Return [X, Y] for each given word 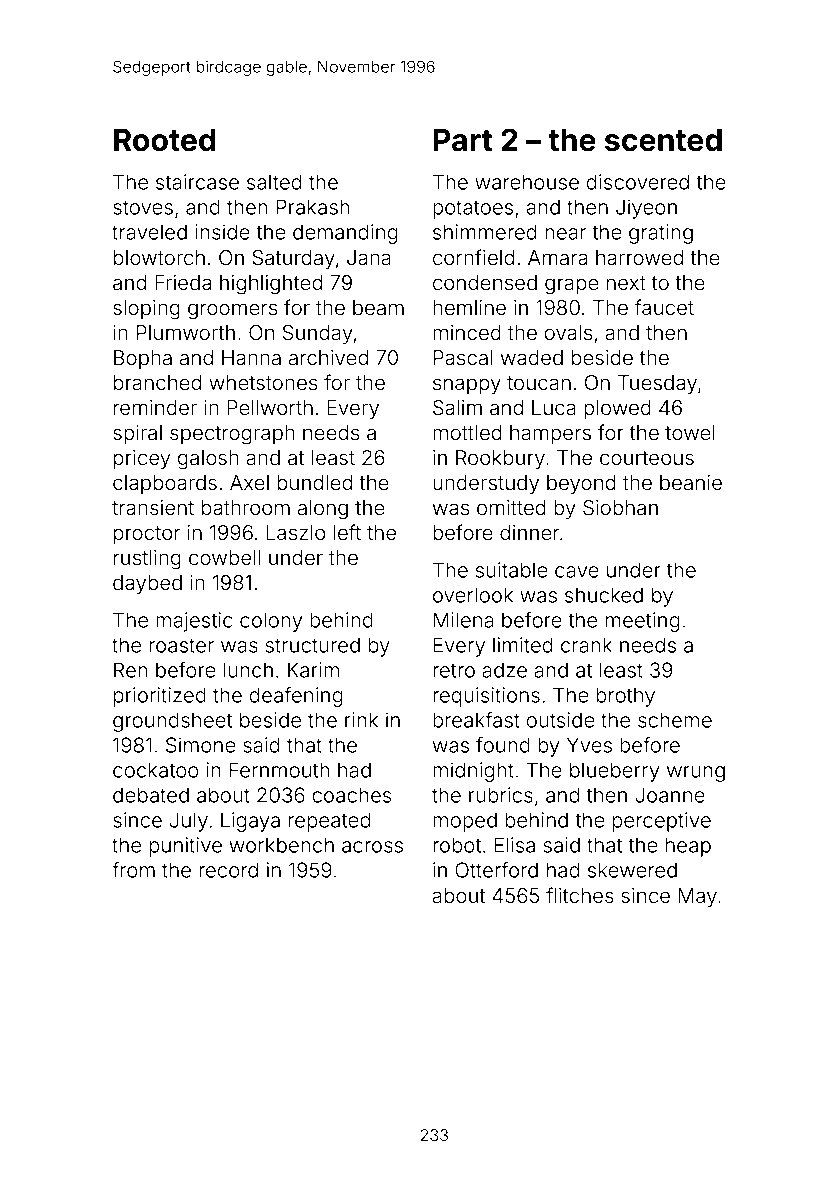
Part [463, 140]
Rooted [164, 140]
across [372, 847]
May [698, 897]
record [228, 870]
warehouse [527, 182]
